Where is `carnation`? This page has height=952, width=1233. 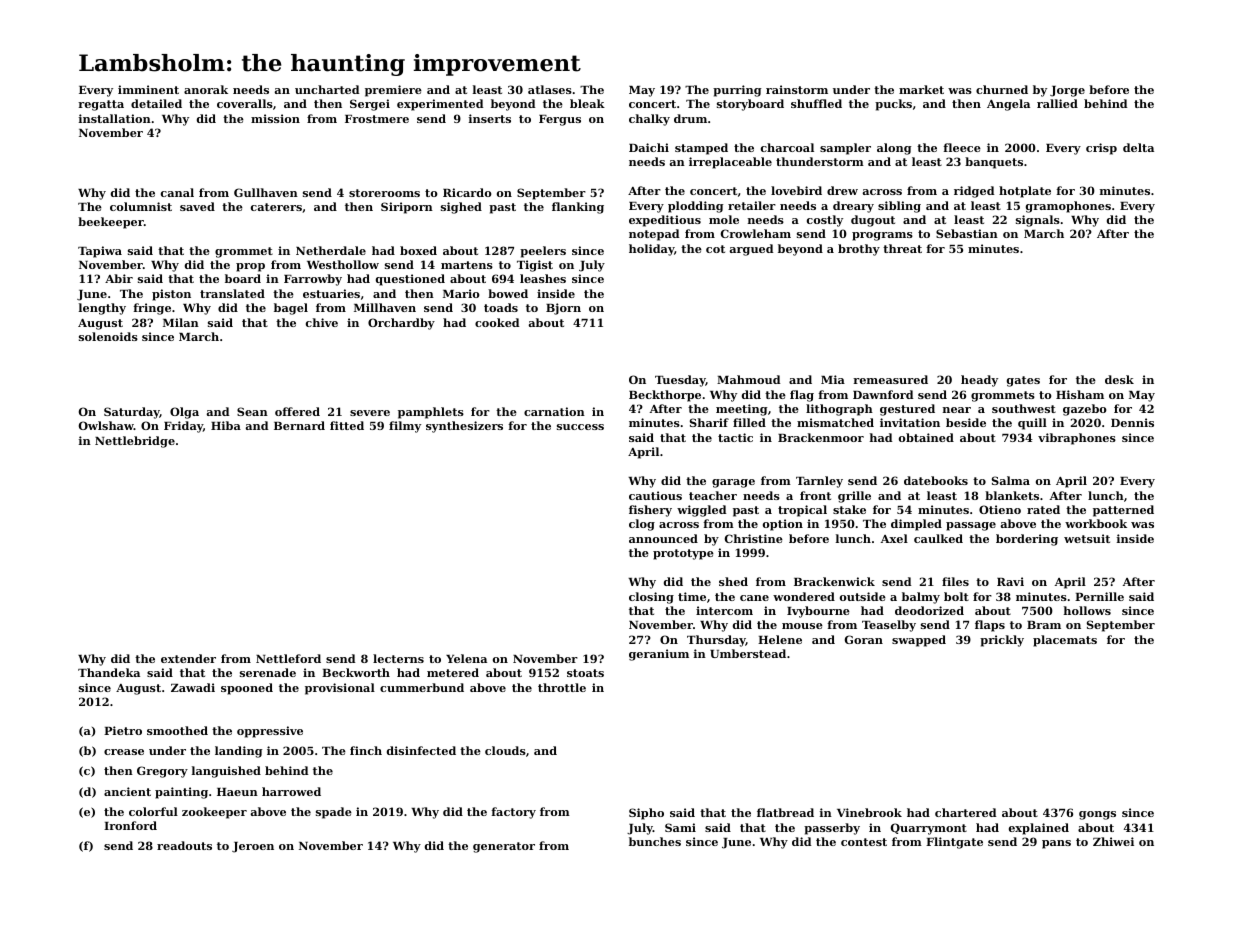 carnation is located at coordinates (554, 411).
